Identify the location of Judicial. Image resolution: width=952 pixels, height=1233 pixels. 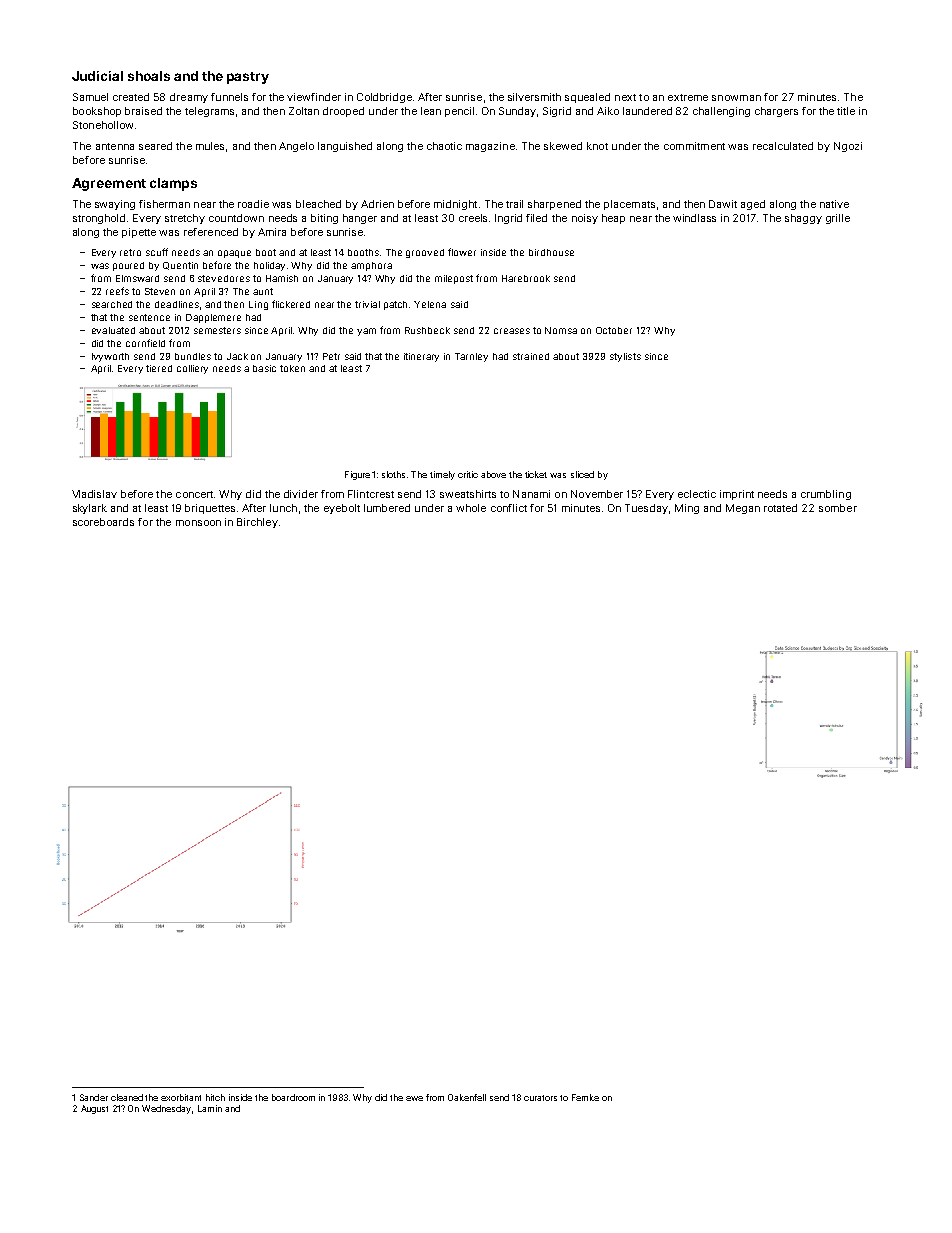
(97, 76).
